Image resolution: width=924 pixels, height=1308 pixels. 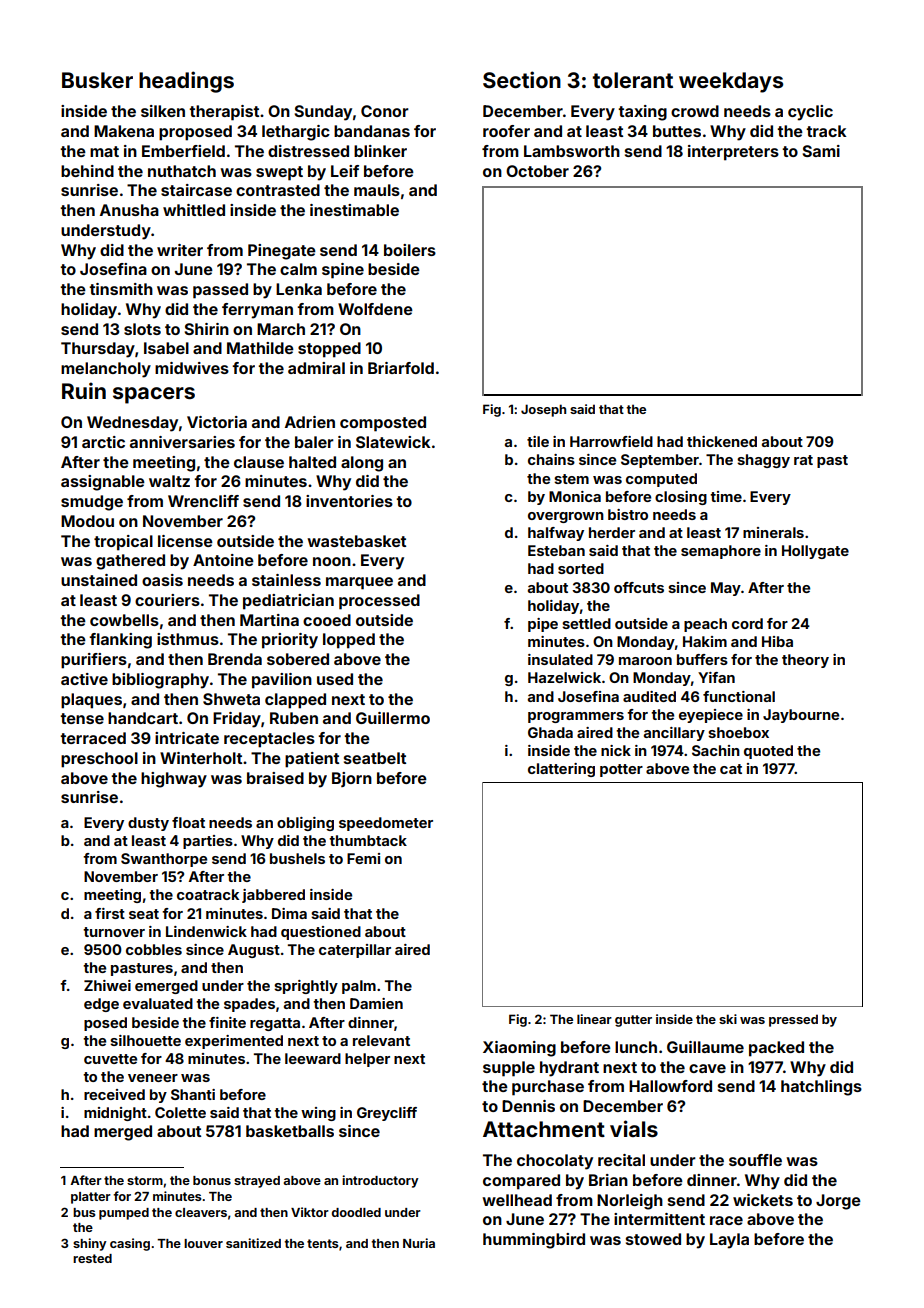 I want to click on buttes, so click(x=677, y=131).
